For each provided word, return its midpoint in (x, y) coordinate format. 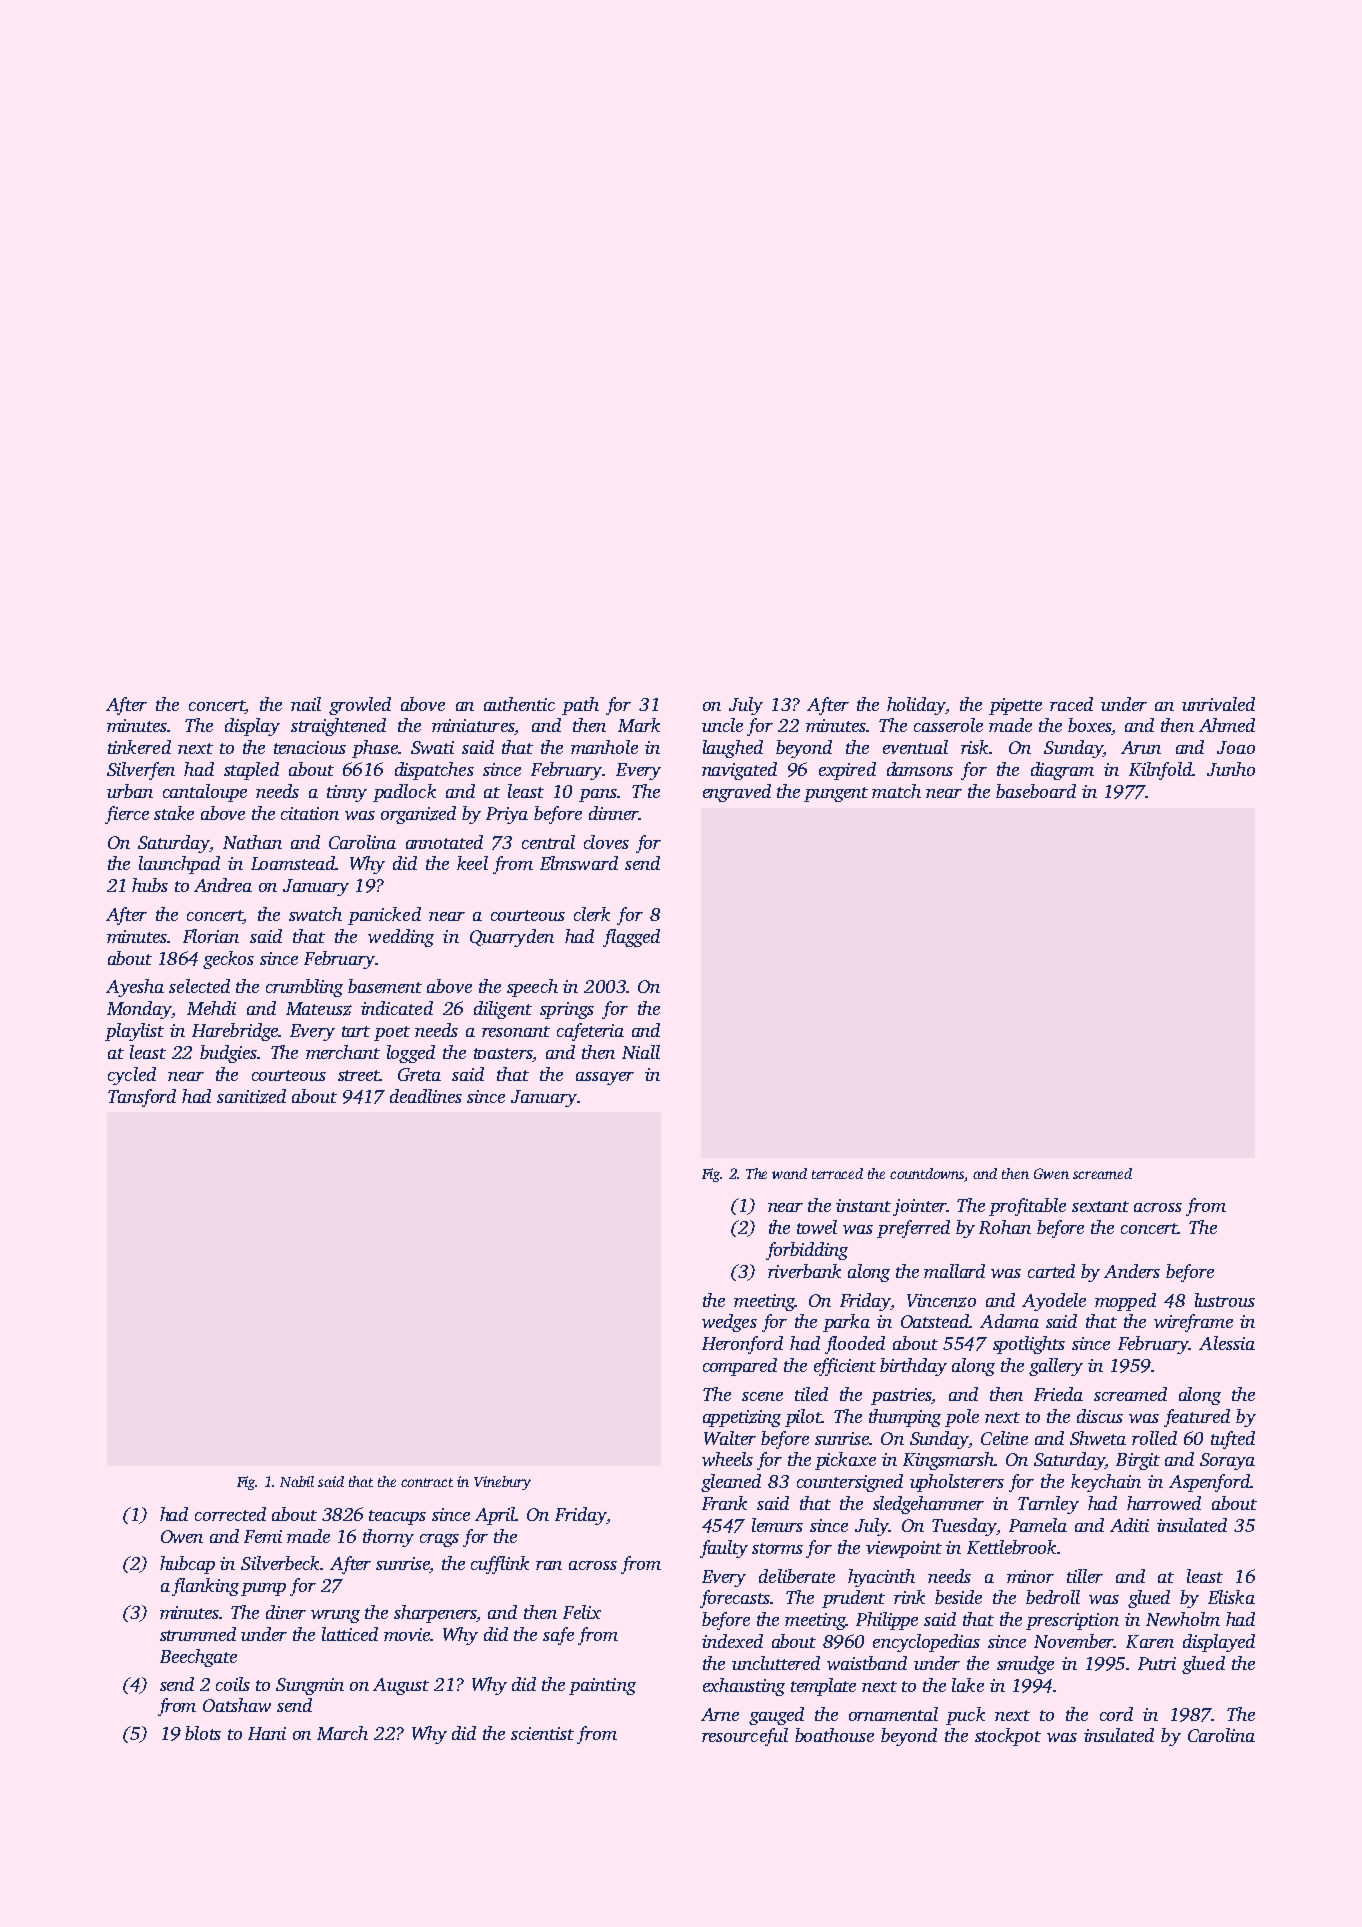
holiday (916, 706)
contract (427, 1482)
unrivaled (1218, 704)
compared (740, 1367)
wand (789, 1173)
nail (306, 704)
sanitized (251, 1096)
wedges (729, 1323)
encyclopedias (926, 1643)
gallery (1056, 1367)
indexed (732, 1641)
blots (203, 1733)
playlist (134, 1032)
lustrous (1225, 1300)
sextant (1100, 1206)
